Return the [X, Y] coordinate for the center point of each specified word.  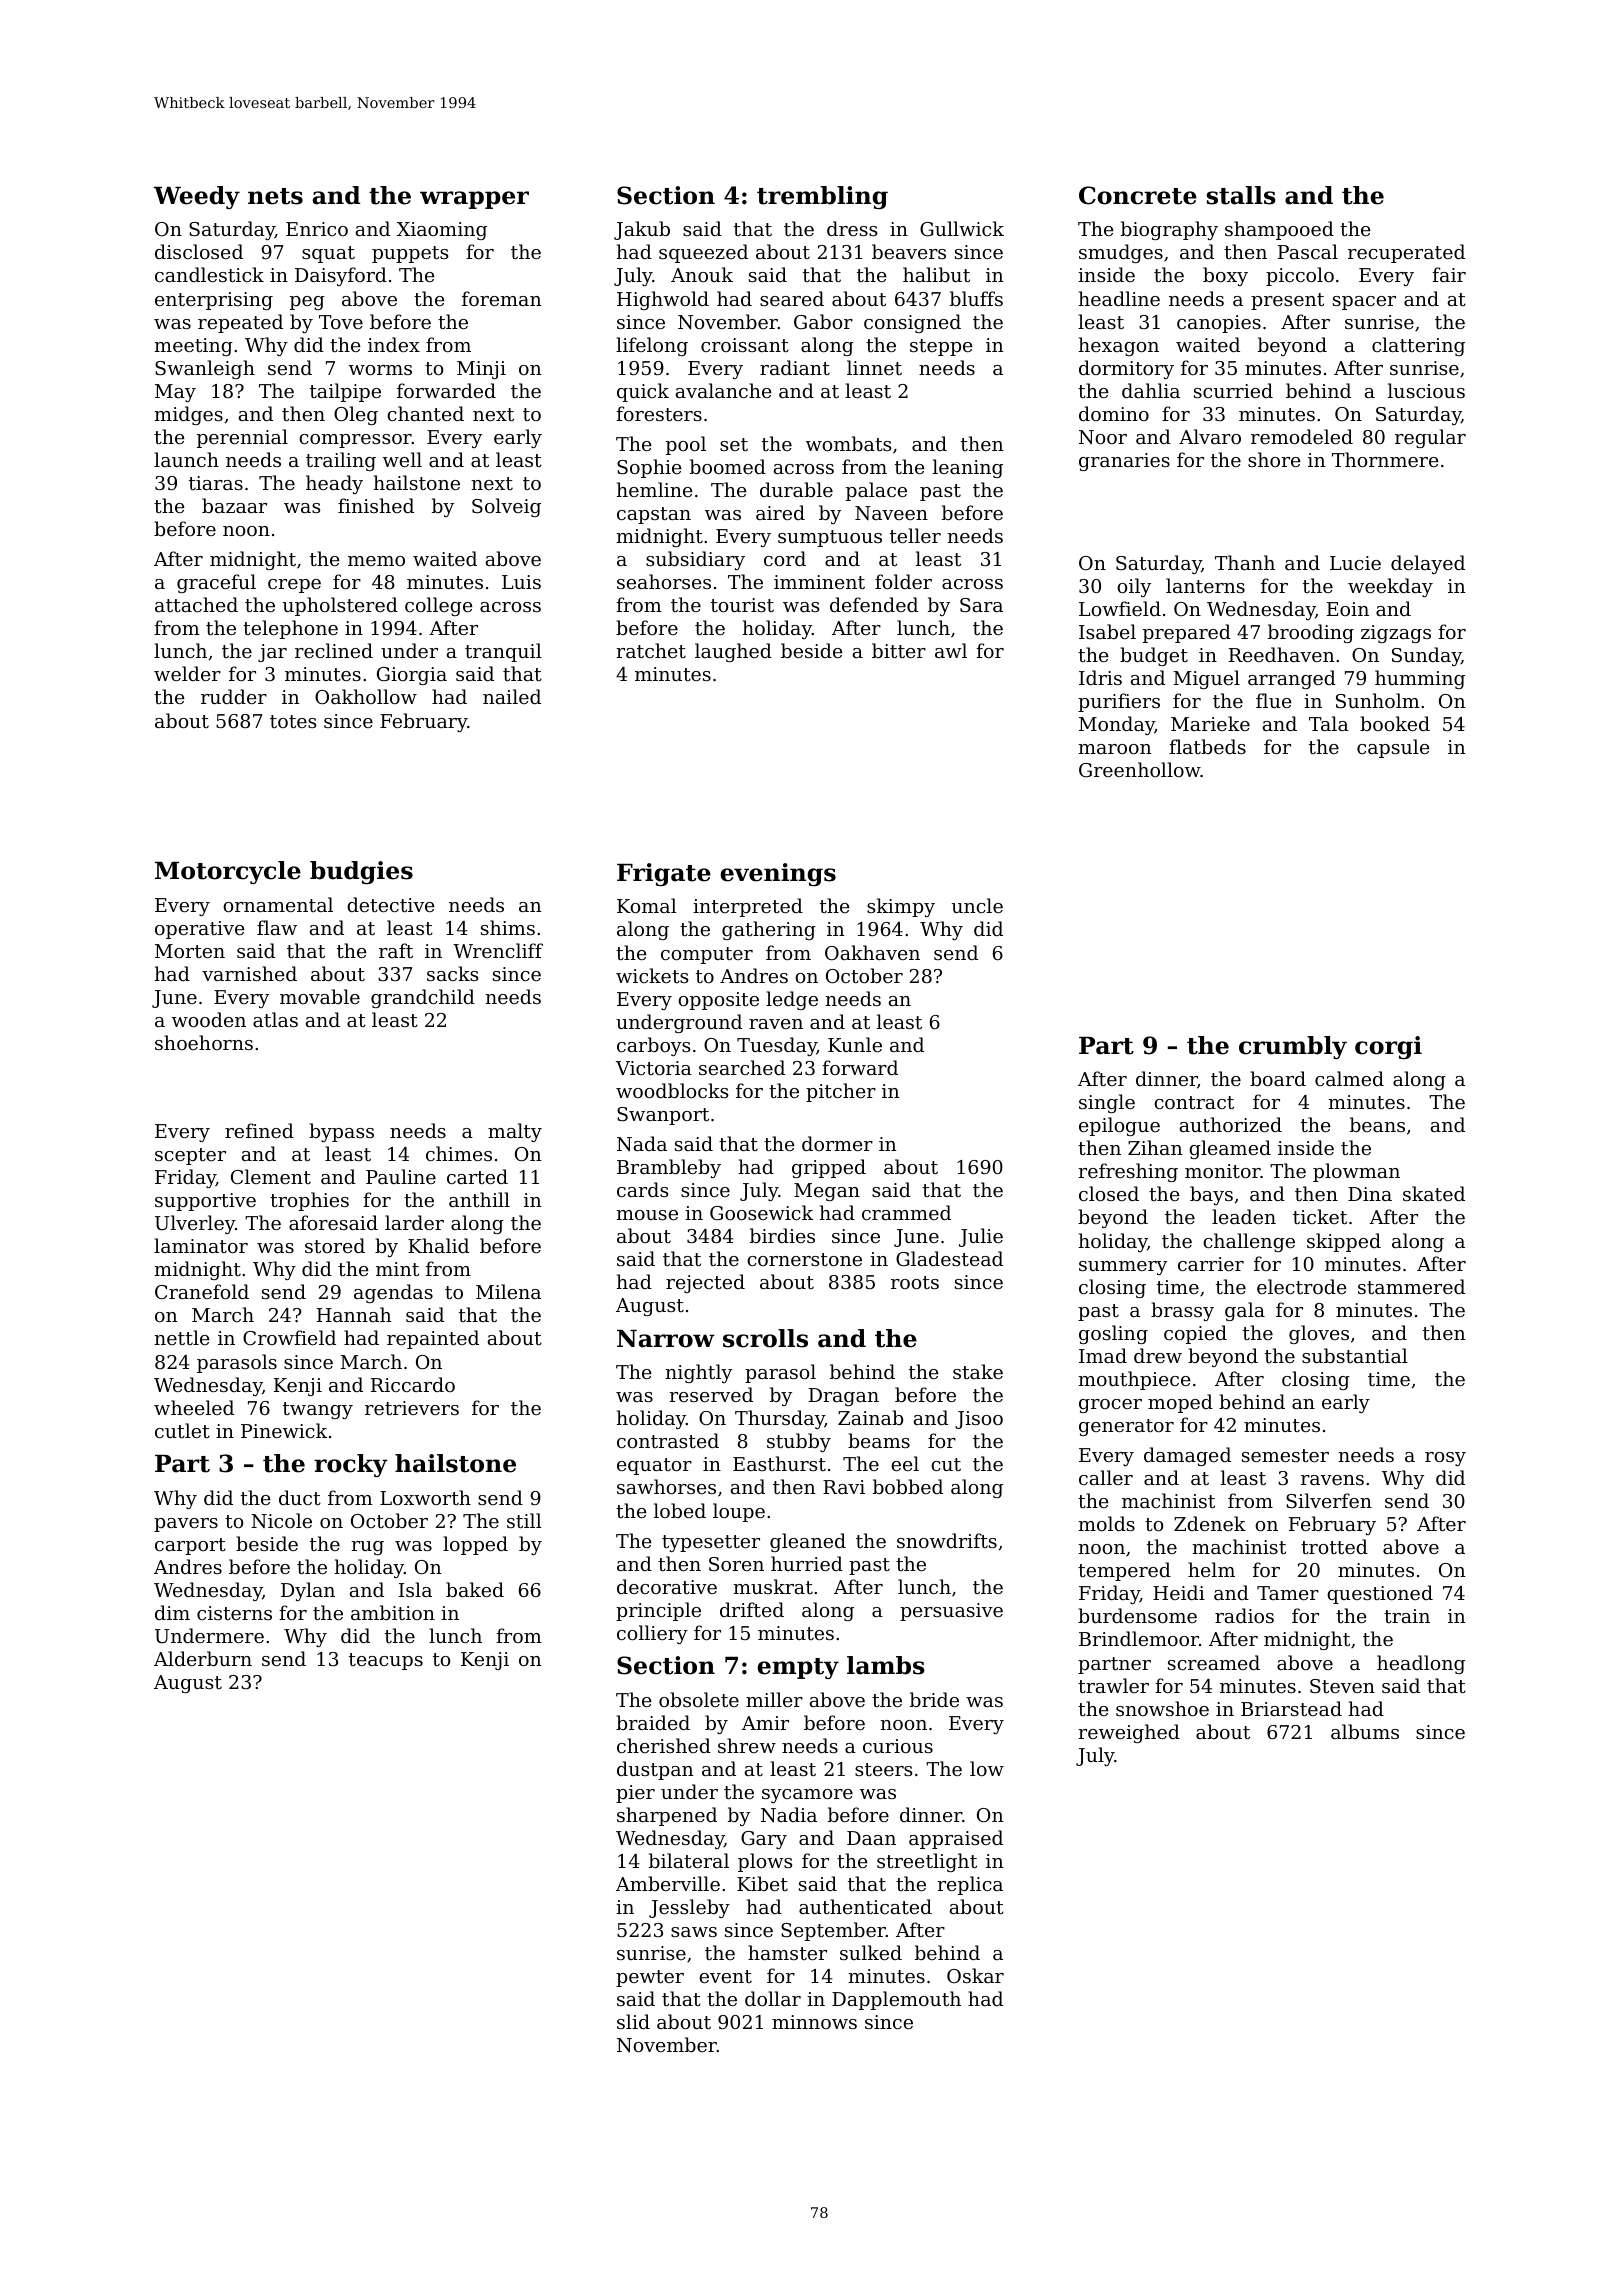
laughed [733, 652]
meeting [193, 347]
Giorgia [412, 676]
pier [635, 1794]
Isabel [1107, 631]
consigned [912, 323]
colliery [652, 1634]
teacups [386, 1661]
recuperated [1406, 253]
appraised [956, 1839]
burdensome [1137, 1615]
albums [1365, 1731]
